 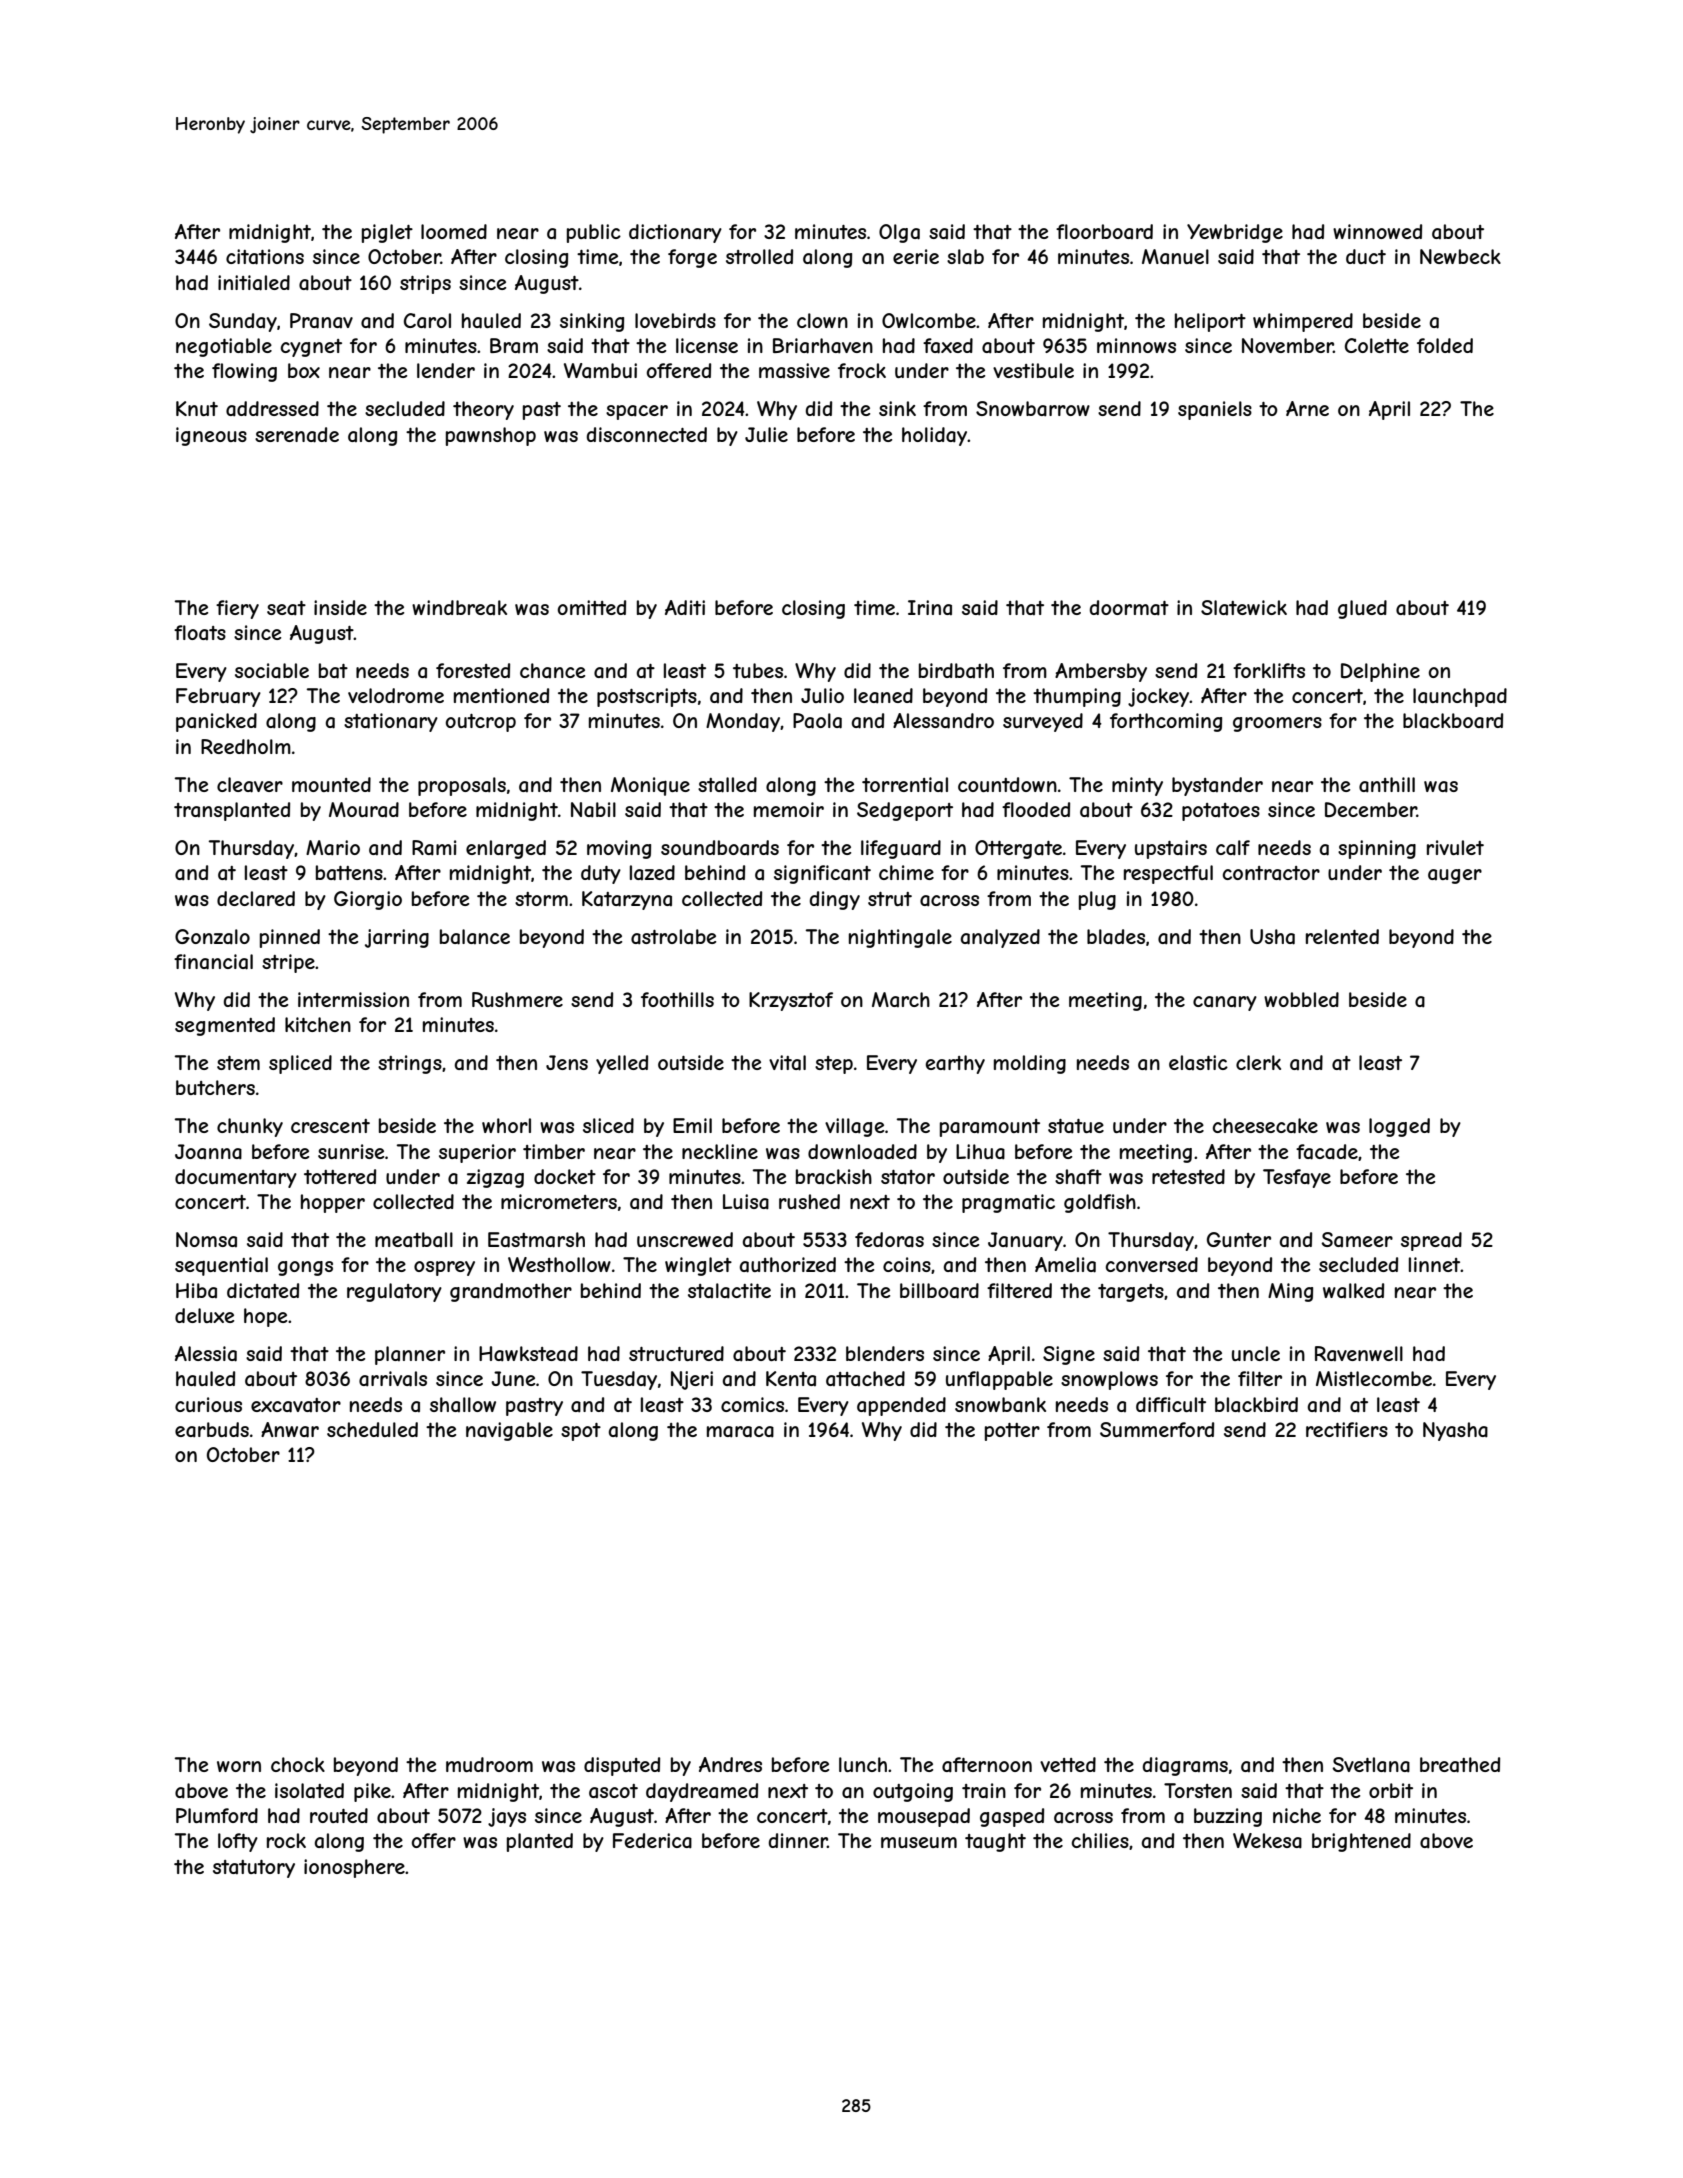 What do you see at coordinates (475, 937) in the screenshot?
I see `balance` at bounding box center [475, 937].
